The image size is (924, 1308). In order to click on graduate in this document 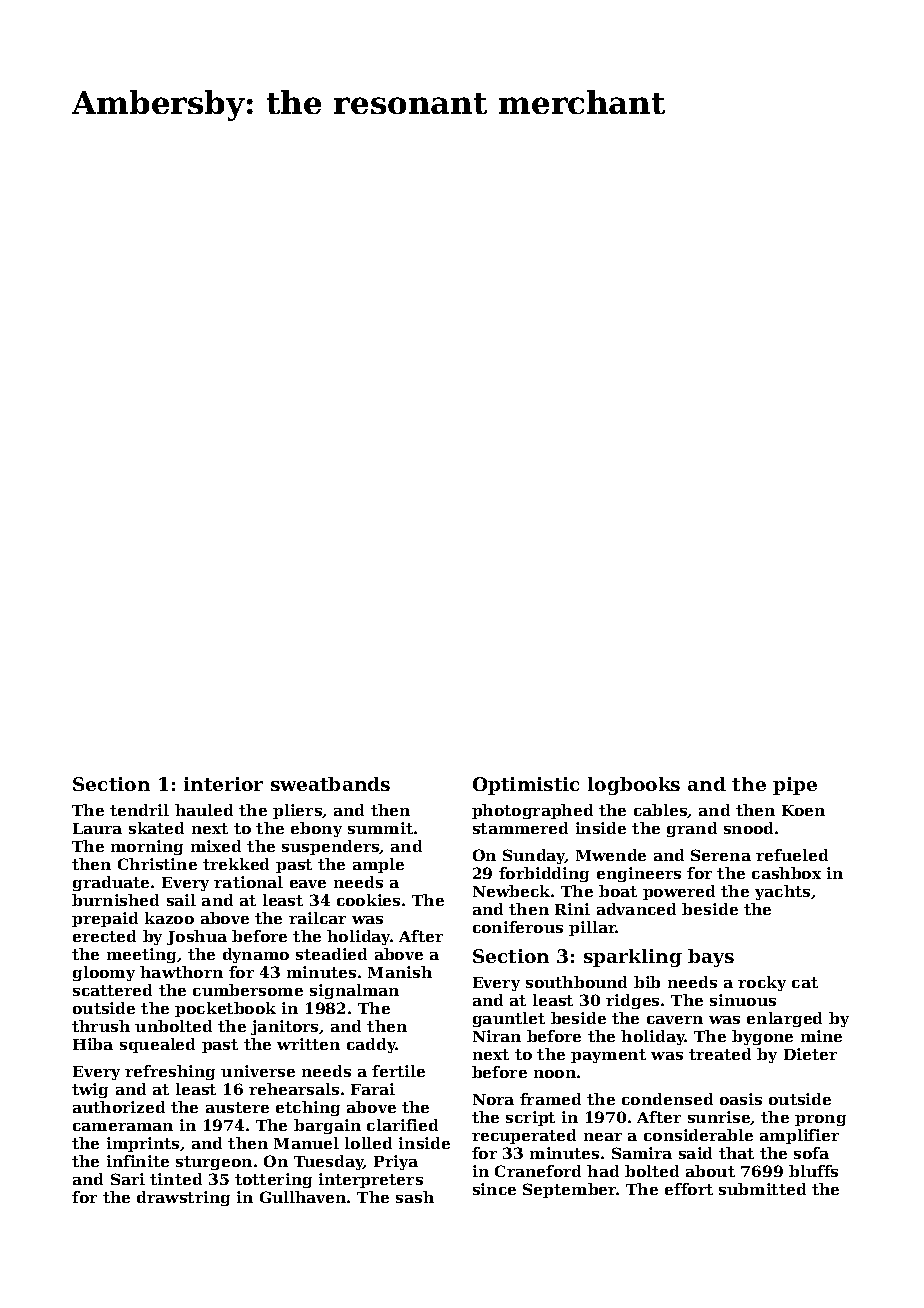, I will do `click(111, 883)`.
